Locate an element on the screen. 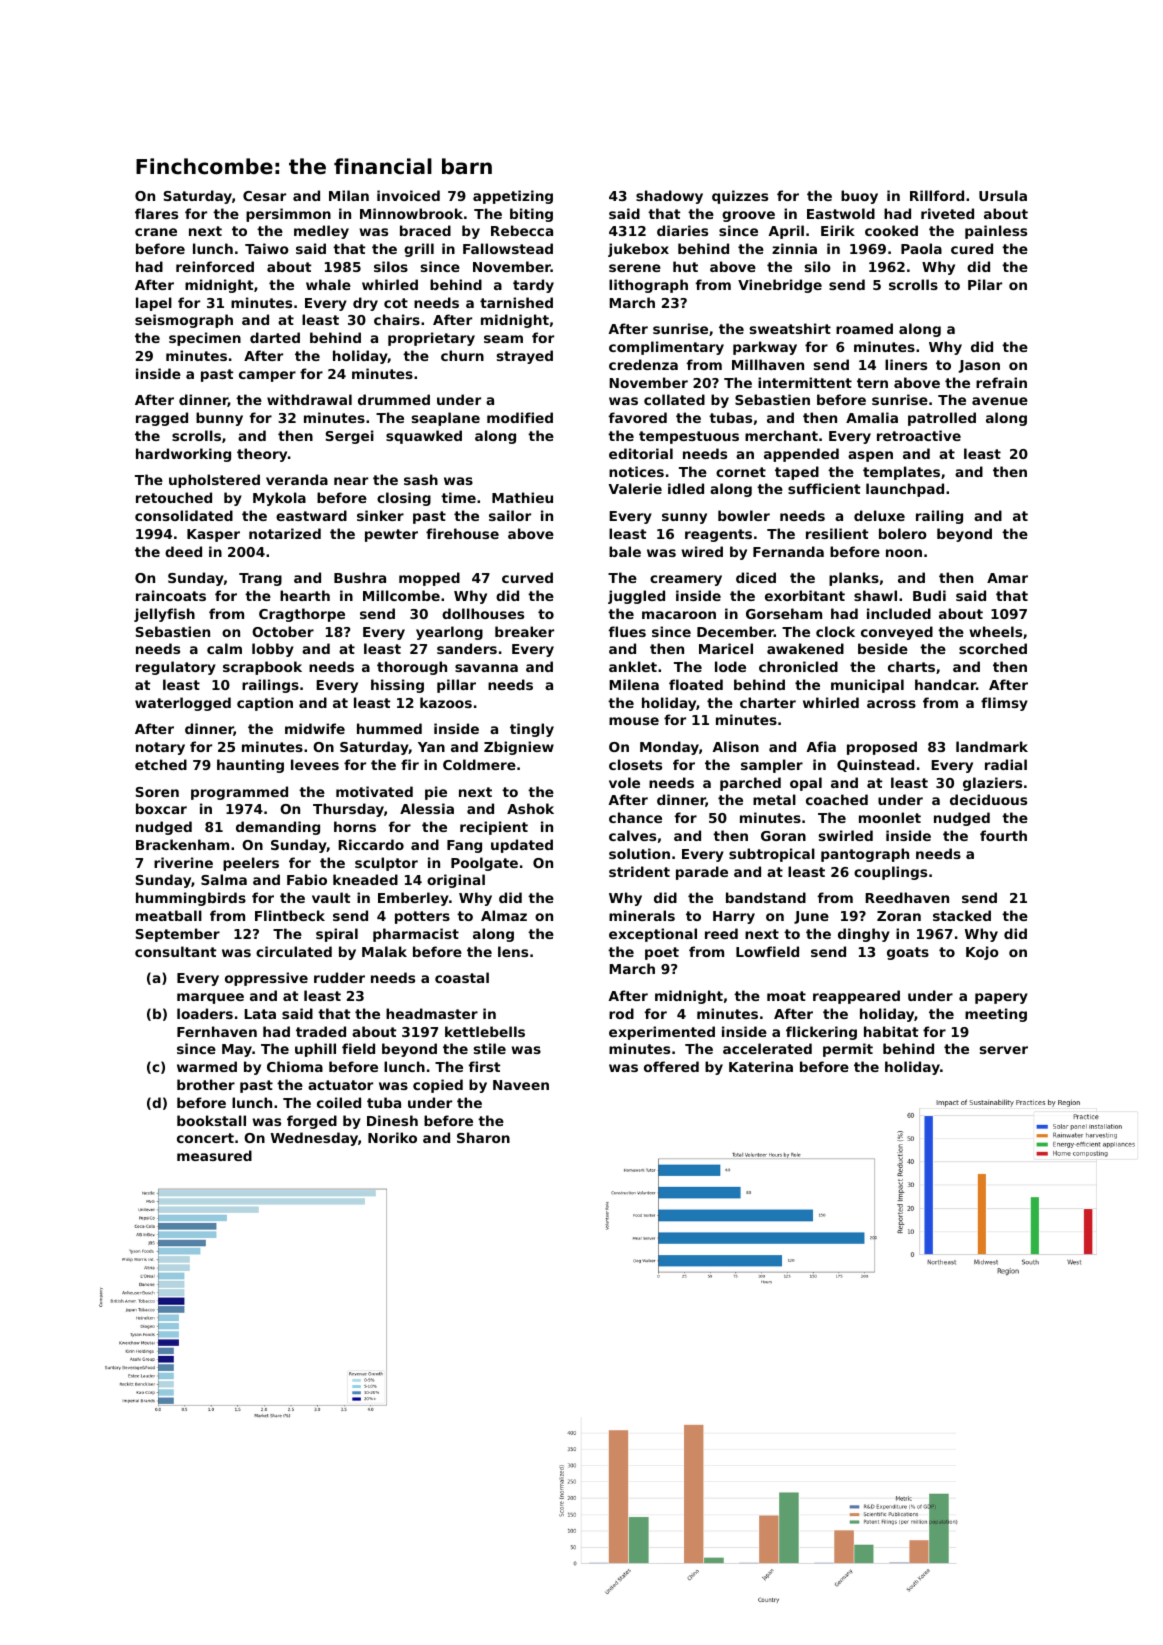 This screenshot has width=1163, height=1645. clock is located at coordinates (835, 631).
